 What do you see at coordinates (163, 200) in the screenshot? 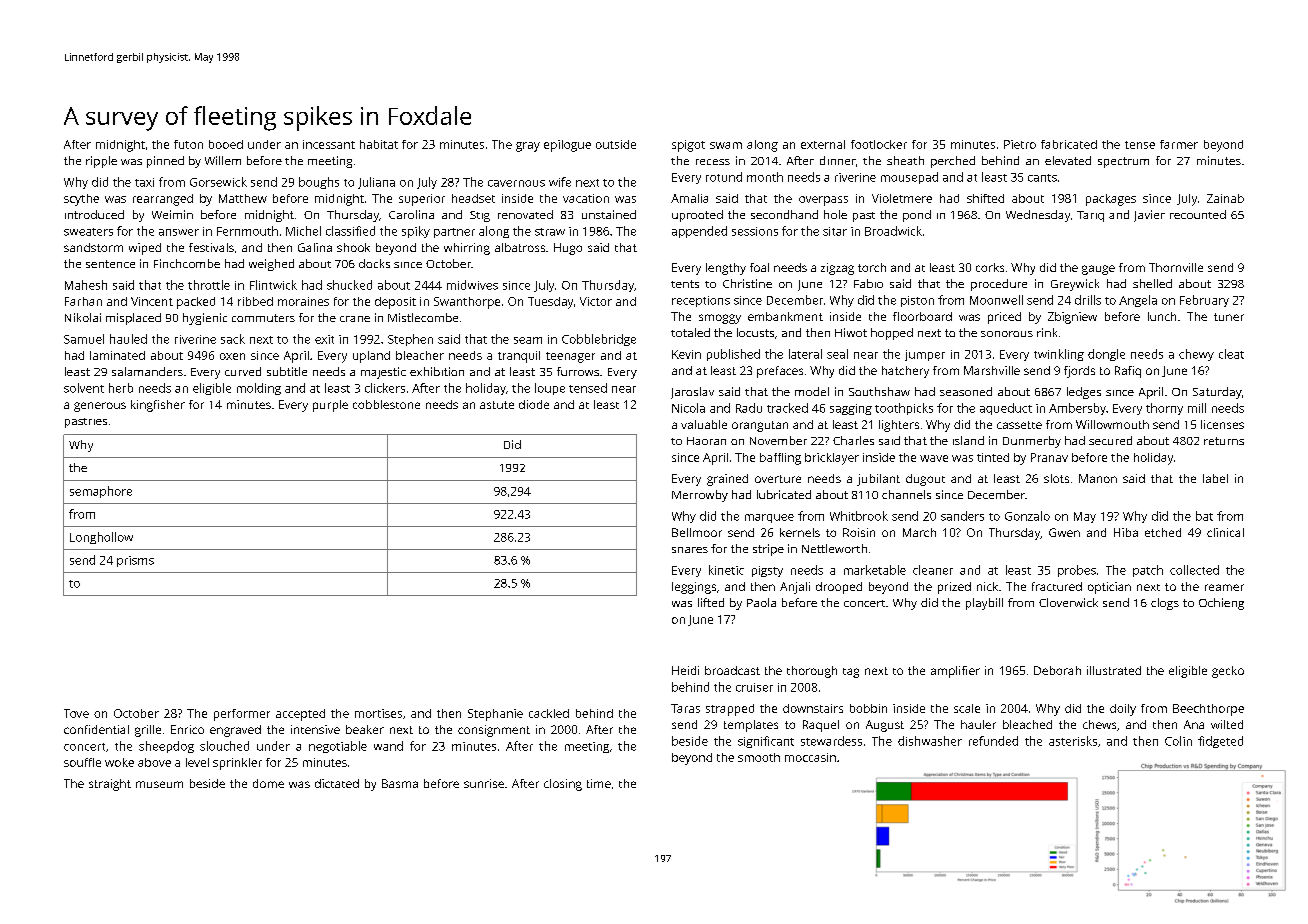
I see `rearranged` at bounding box center [163, 200].
